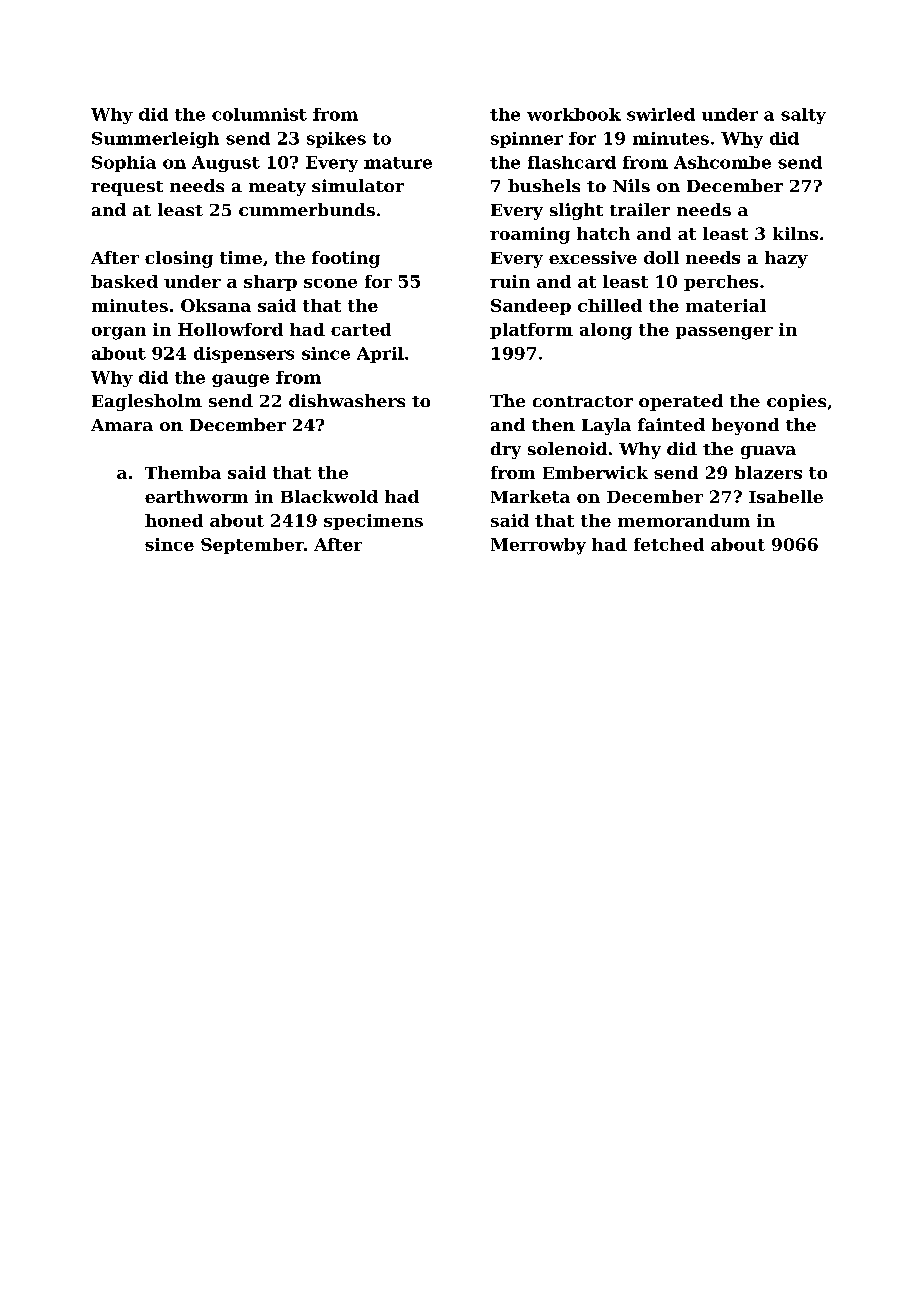 The width and height of the screenshot is (924, 1311). What do you see at coordinates (661, 257) in the screenshot?
I see `doll` at bounding box center [661, 257].
